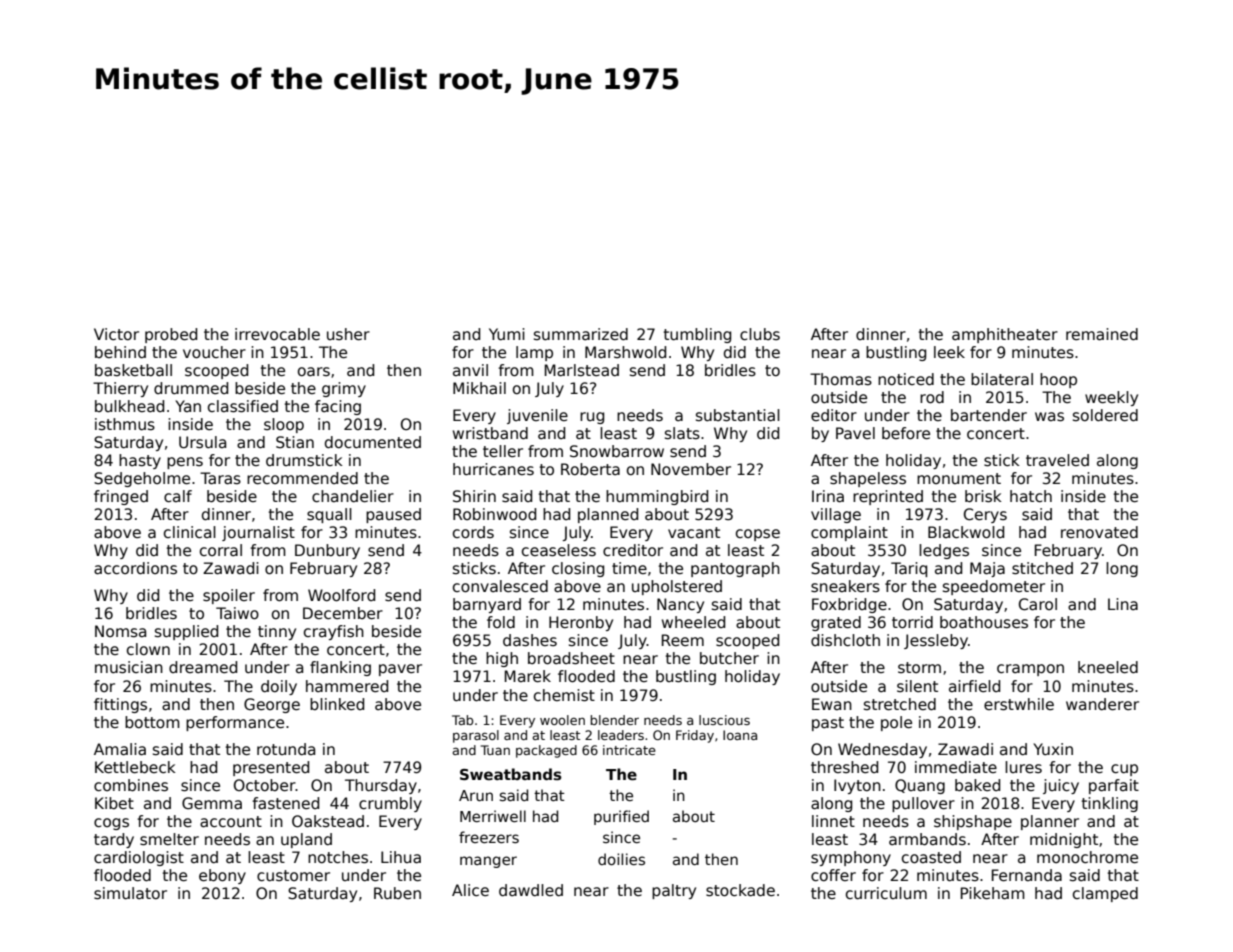 This image has width=1233, height=952. Describe the element at coordinates (564, 695) in the image. I see `chemist` at that location.
